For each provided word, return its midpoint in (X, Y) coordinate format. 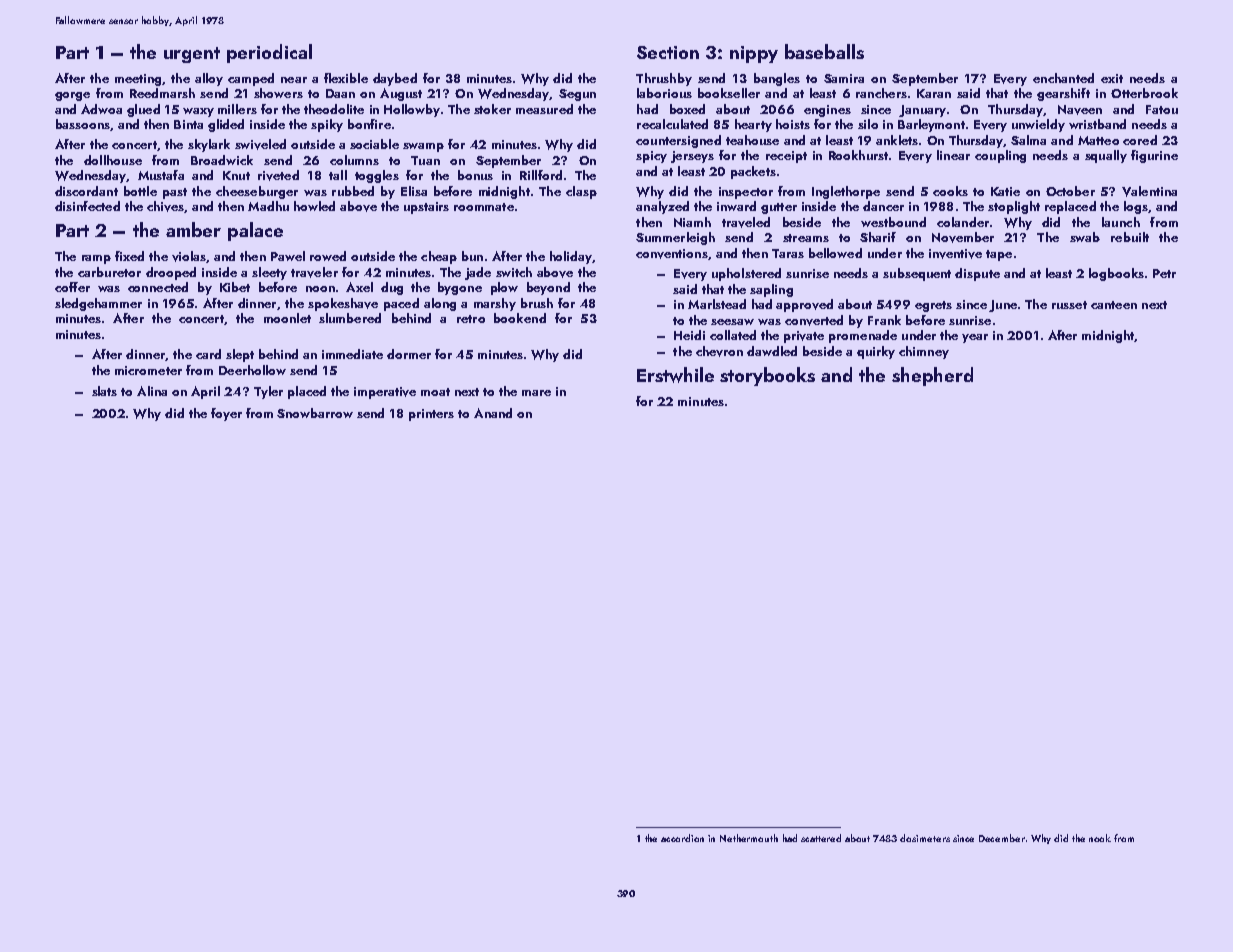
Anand (493, 413)
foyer (226, 414)
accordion (682, 838)
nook (1100, 838)
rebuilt (1130, 237)
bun (472, 256)
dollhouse (113, 160)
